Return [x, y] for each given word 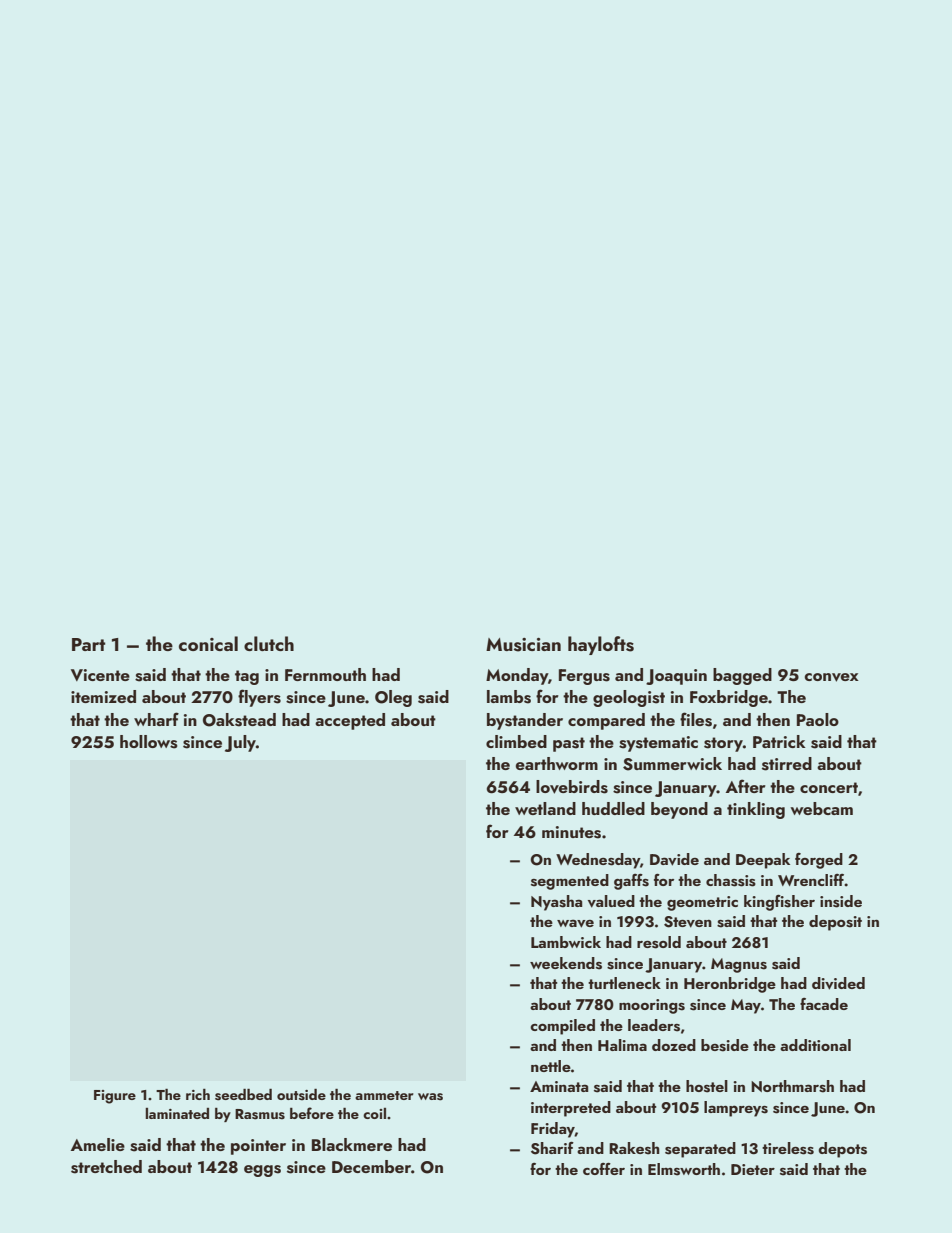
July [240, 743]
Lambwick [566, 942]
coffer [604, 1169]
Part [89, 644]
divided [838, 983]
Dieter [753, 1169]
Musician [523, 645]
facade [824, 1004]
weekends [566, 963]
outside [301, 1095]
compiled [562, 1027]
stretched [106, 1167]
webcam [821, 808]
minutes [571, 832]
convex [832, 677]
